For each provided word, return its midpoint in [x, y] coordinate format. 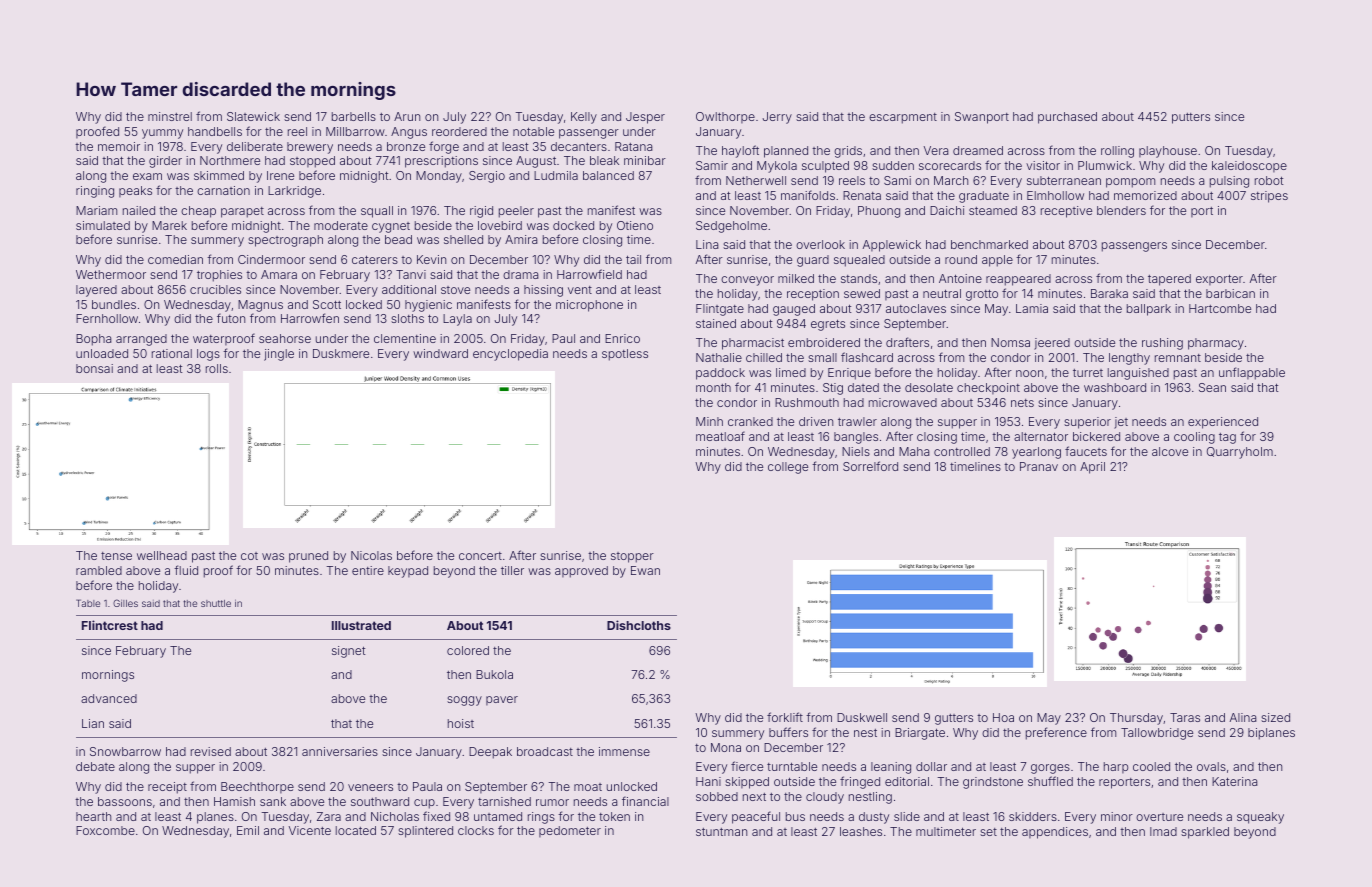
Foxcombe [105, 830]
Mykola [777, 167]
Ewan [645, 570]
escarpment [903, 118]
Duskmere [341, 353]
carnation [223, 190]
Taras [1185, 717]
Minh [709, 421]
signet [349, 652]
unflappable [1252, 373]
